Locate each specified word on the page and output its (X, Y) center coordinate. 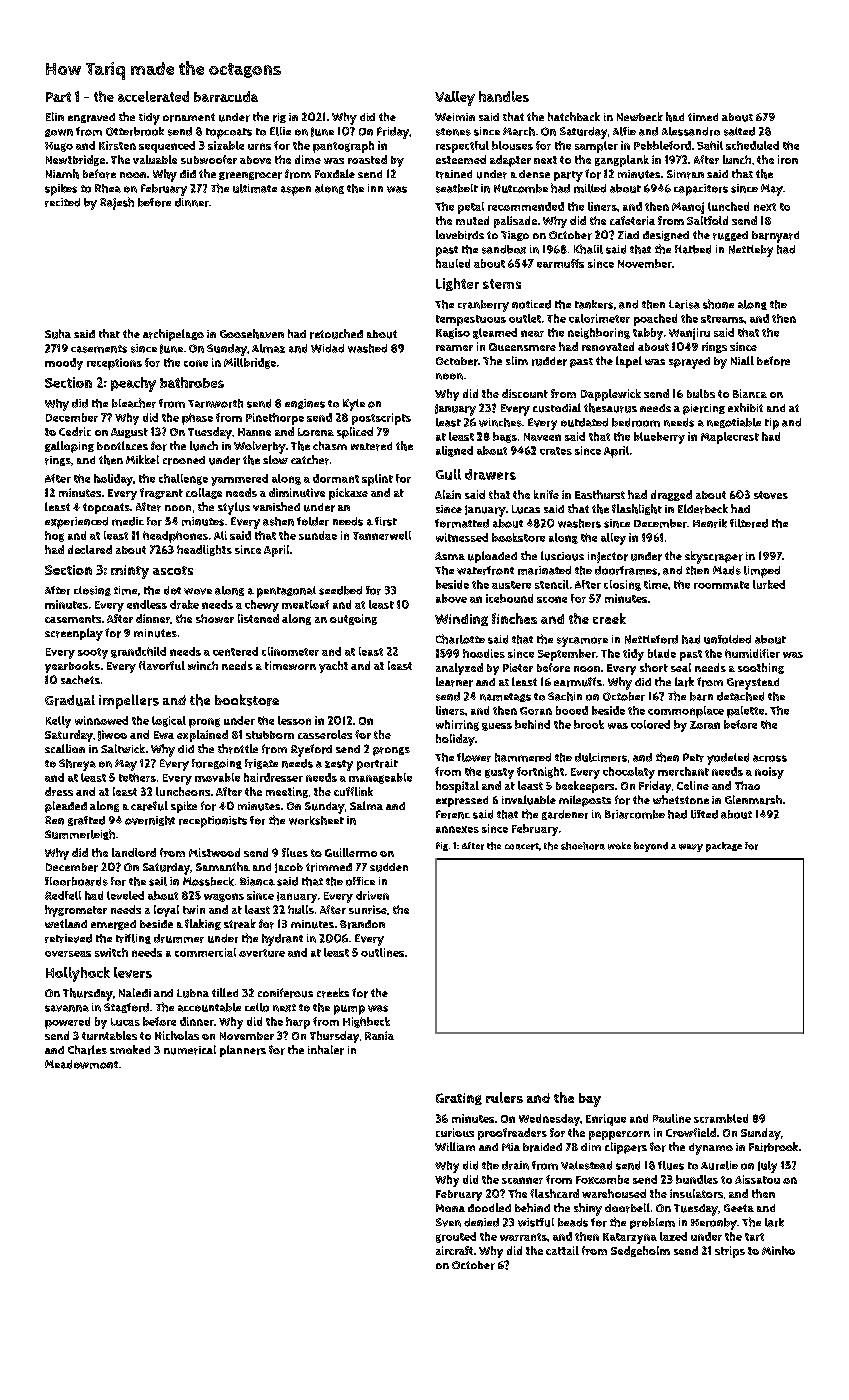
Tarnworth (215, 403)
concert (522, 846)
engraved (91, 118)
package (724, 847)
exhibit (745, 407)
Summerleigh (80, 834)
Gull (448, 474)
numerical (190, 1050)
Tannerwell (382, 535)
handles (504, 96)
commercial (205, 952)
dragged (671, 495)
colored (650, 724)
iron (788, 159)
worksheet (316, 820)
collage (204, 493)
